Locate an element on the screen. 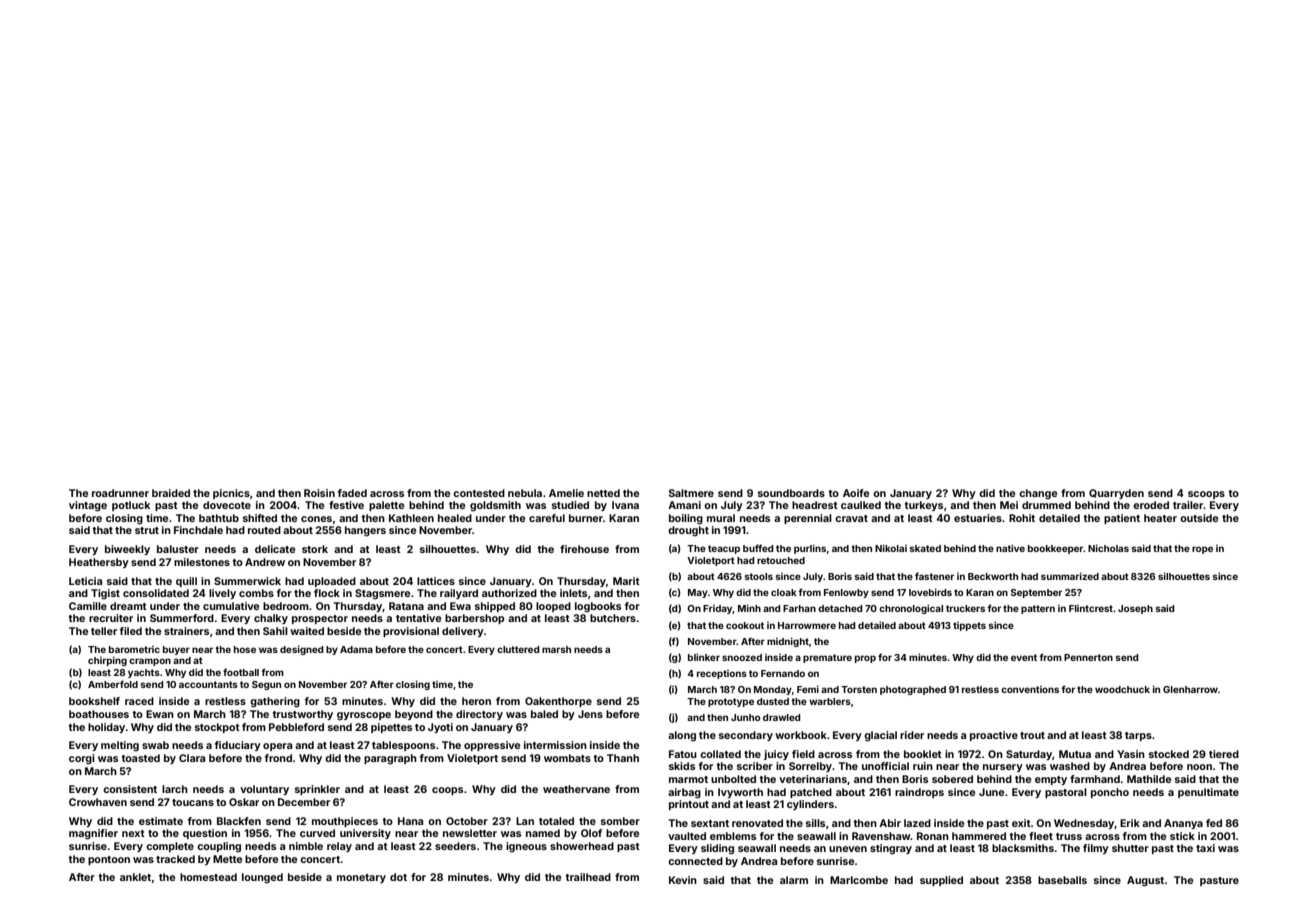  truckers is located at coordinates (965, 608).
